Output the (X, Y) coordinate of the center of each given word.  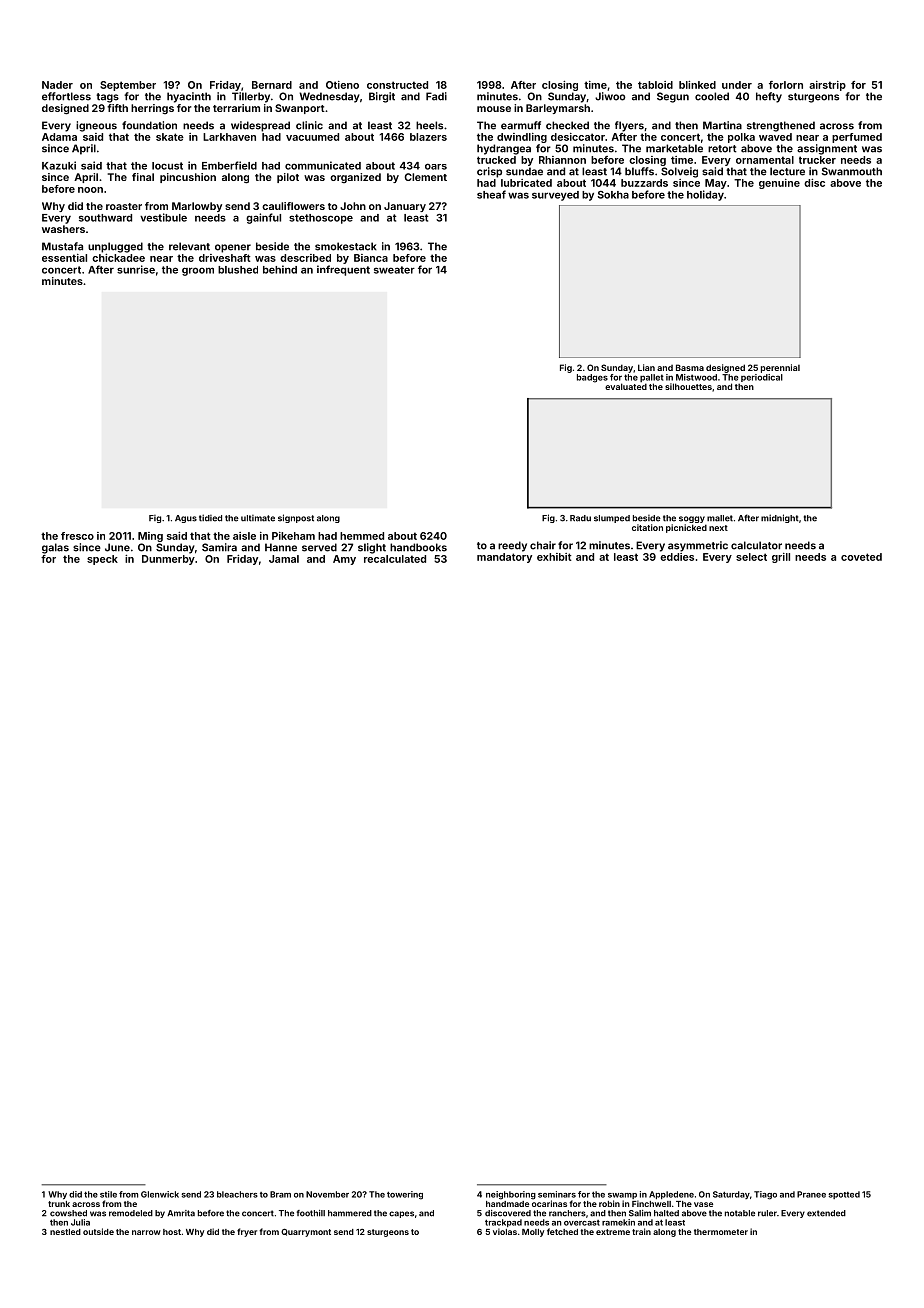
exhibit (554, 557)
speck (102, 560)
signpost (296, 518)
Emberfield (229, 165)
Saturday (731, 1195)
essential (64, 258)
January (405, 207)
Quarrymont (306, 1232)
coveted (861, 557)
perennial (780, 368)
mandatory (504, 558)
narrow (146, 1232)
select (751, 557)
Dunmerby (168, 560)
